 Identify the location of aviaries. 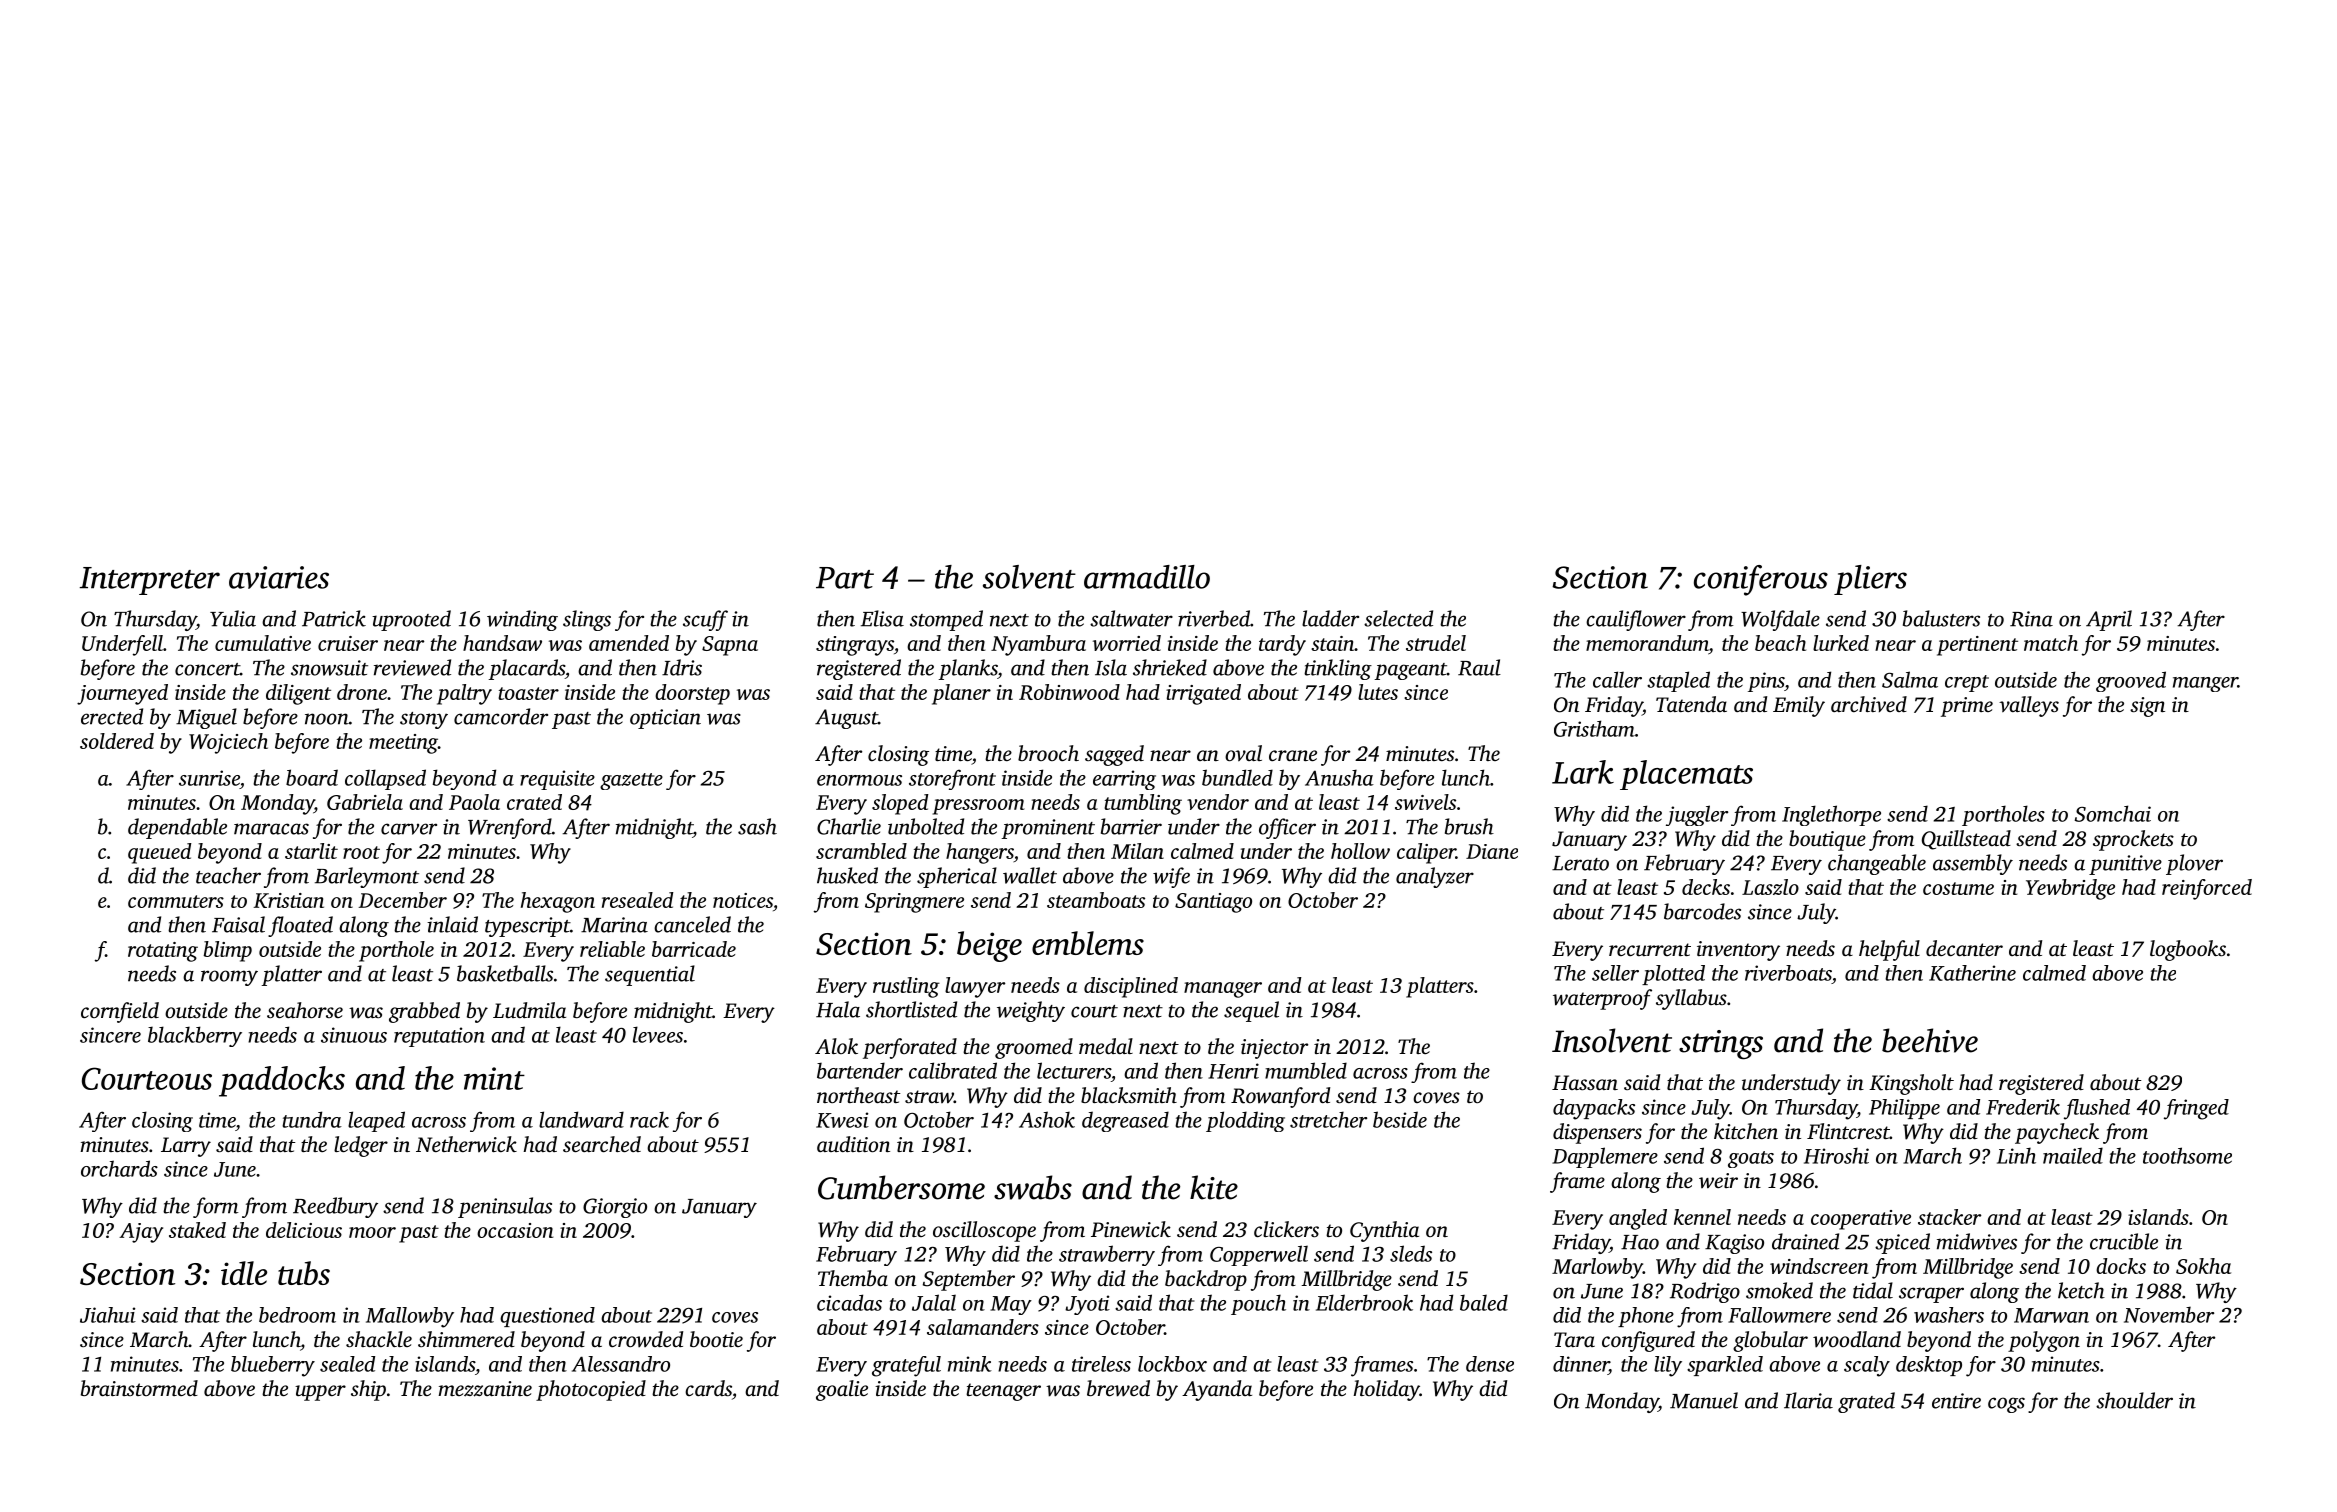
(279, 577).
